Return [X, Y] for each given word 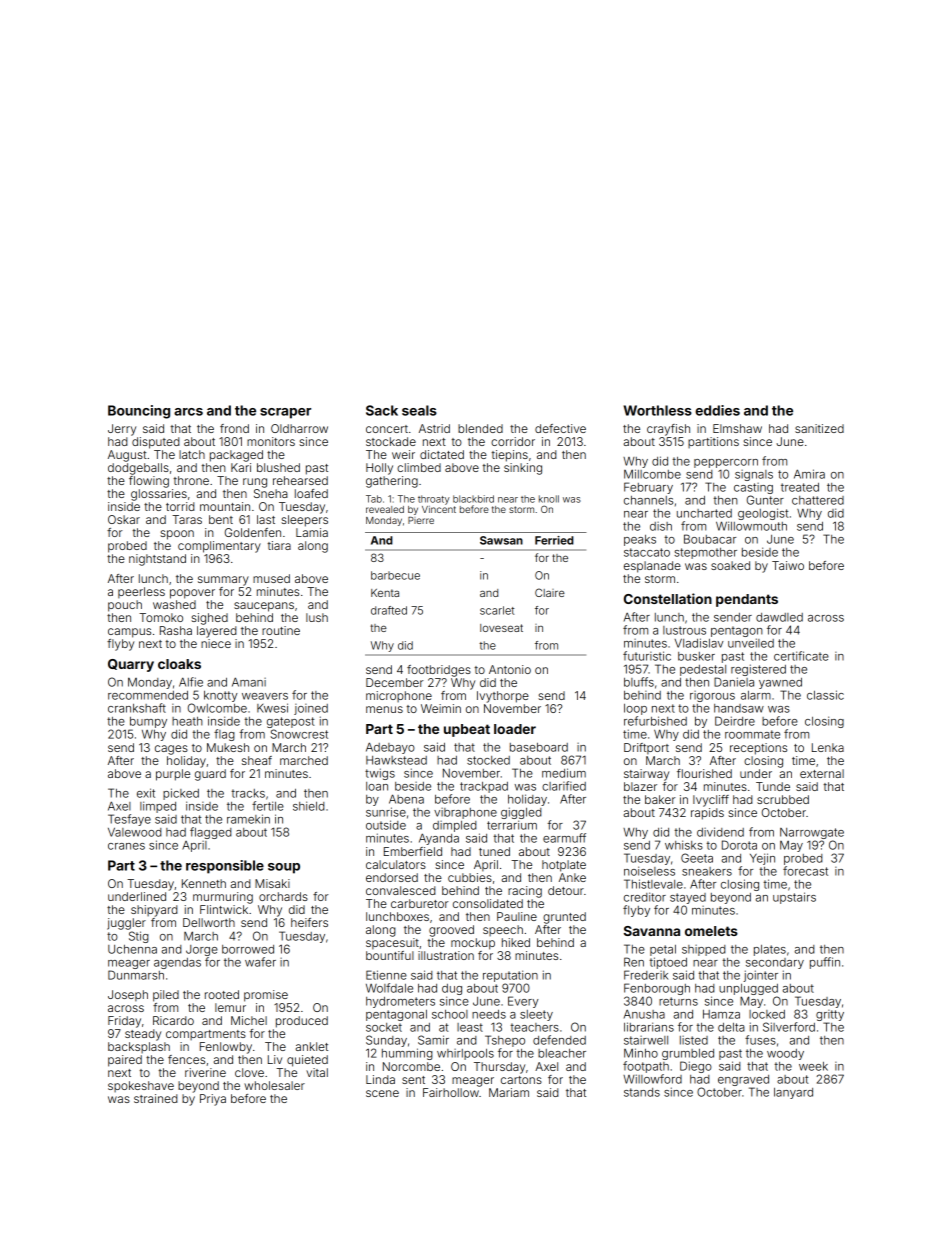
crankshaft [137, 708]
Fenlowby [226, 1048]
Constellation [668, 598]
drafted [389, 610]
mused [271, 578]
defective [560, 428]
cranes [126, 846]
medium [564, 773]
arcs [188, 412]
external [822, 773]
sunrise [386, 812]
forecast [805, 871]
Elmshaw [737, 428]
